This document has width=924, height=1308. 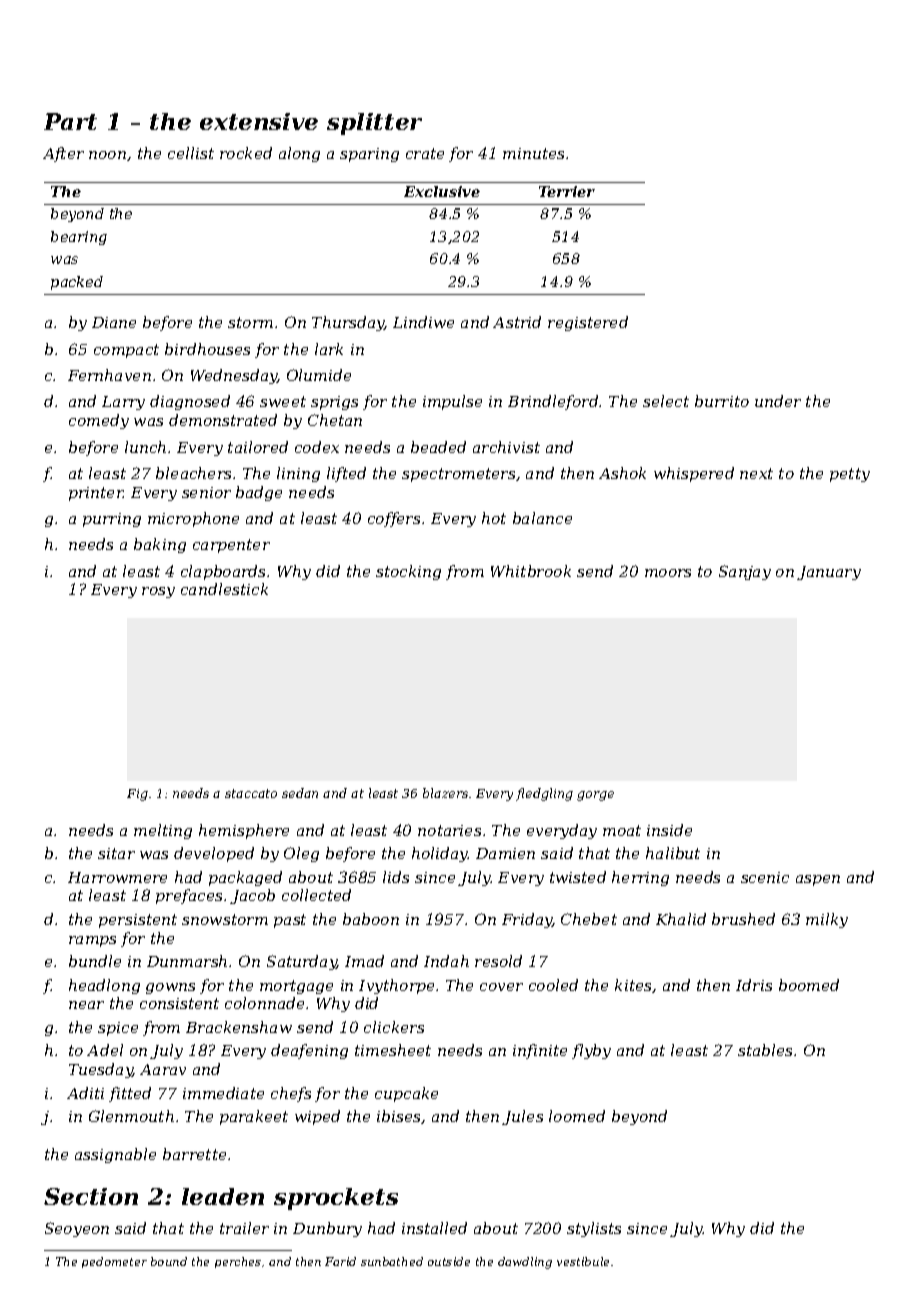 What do you see at coordinates (527, 920) in the document?
I see `Friday` at bounding box center [527, 920].
